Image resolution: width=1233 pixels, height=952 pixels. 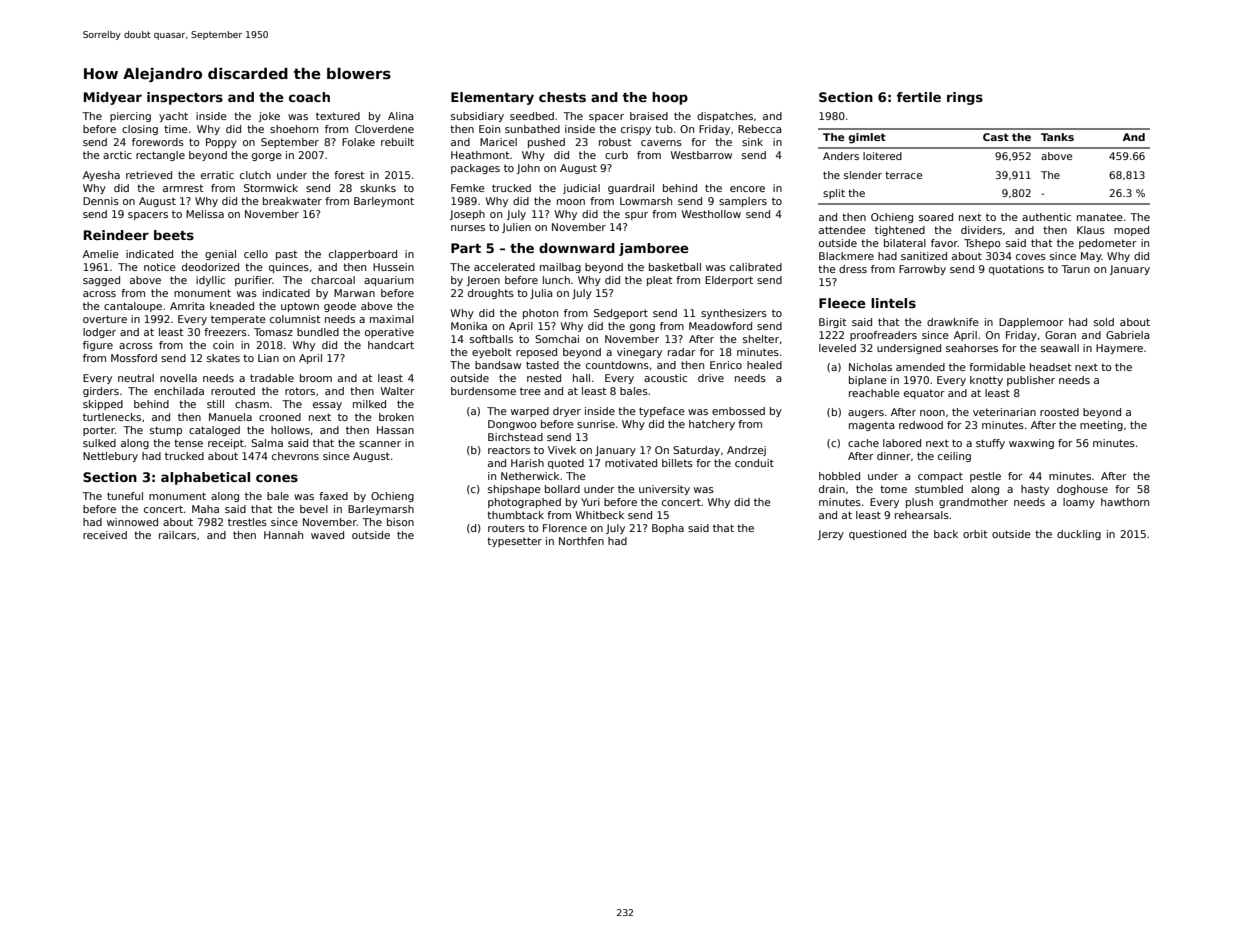 What do you see at coordinates (919, 97) in the screenshot?
I see `fertile` at bounding box center [919, 97].
